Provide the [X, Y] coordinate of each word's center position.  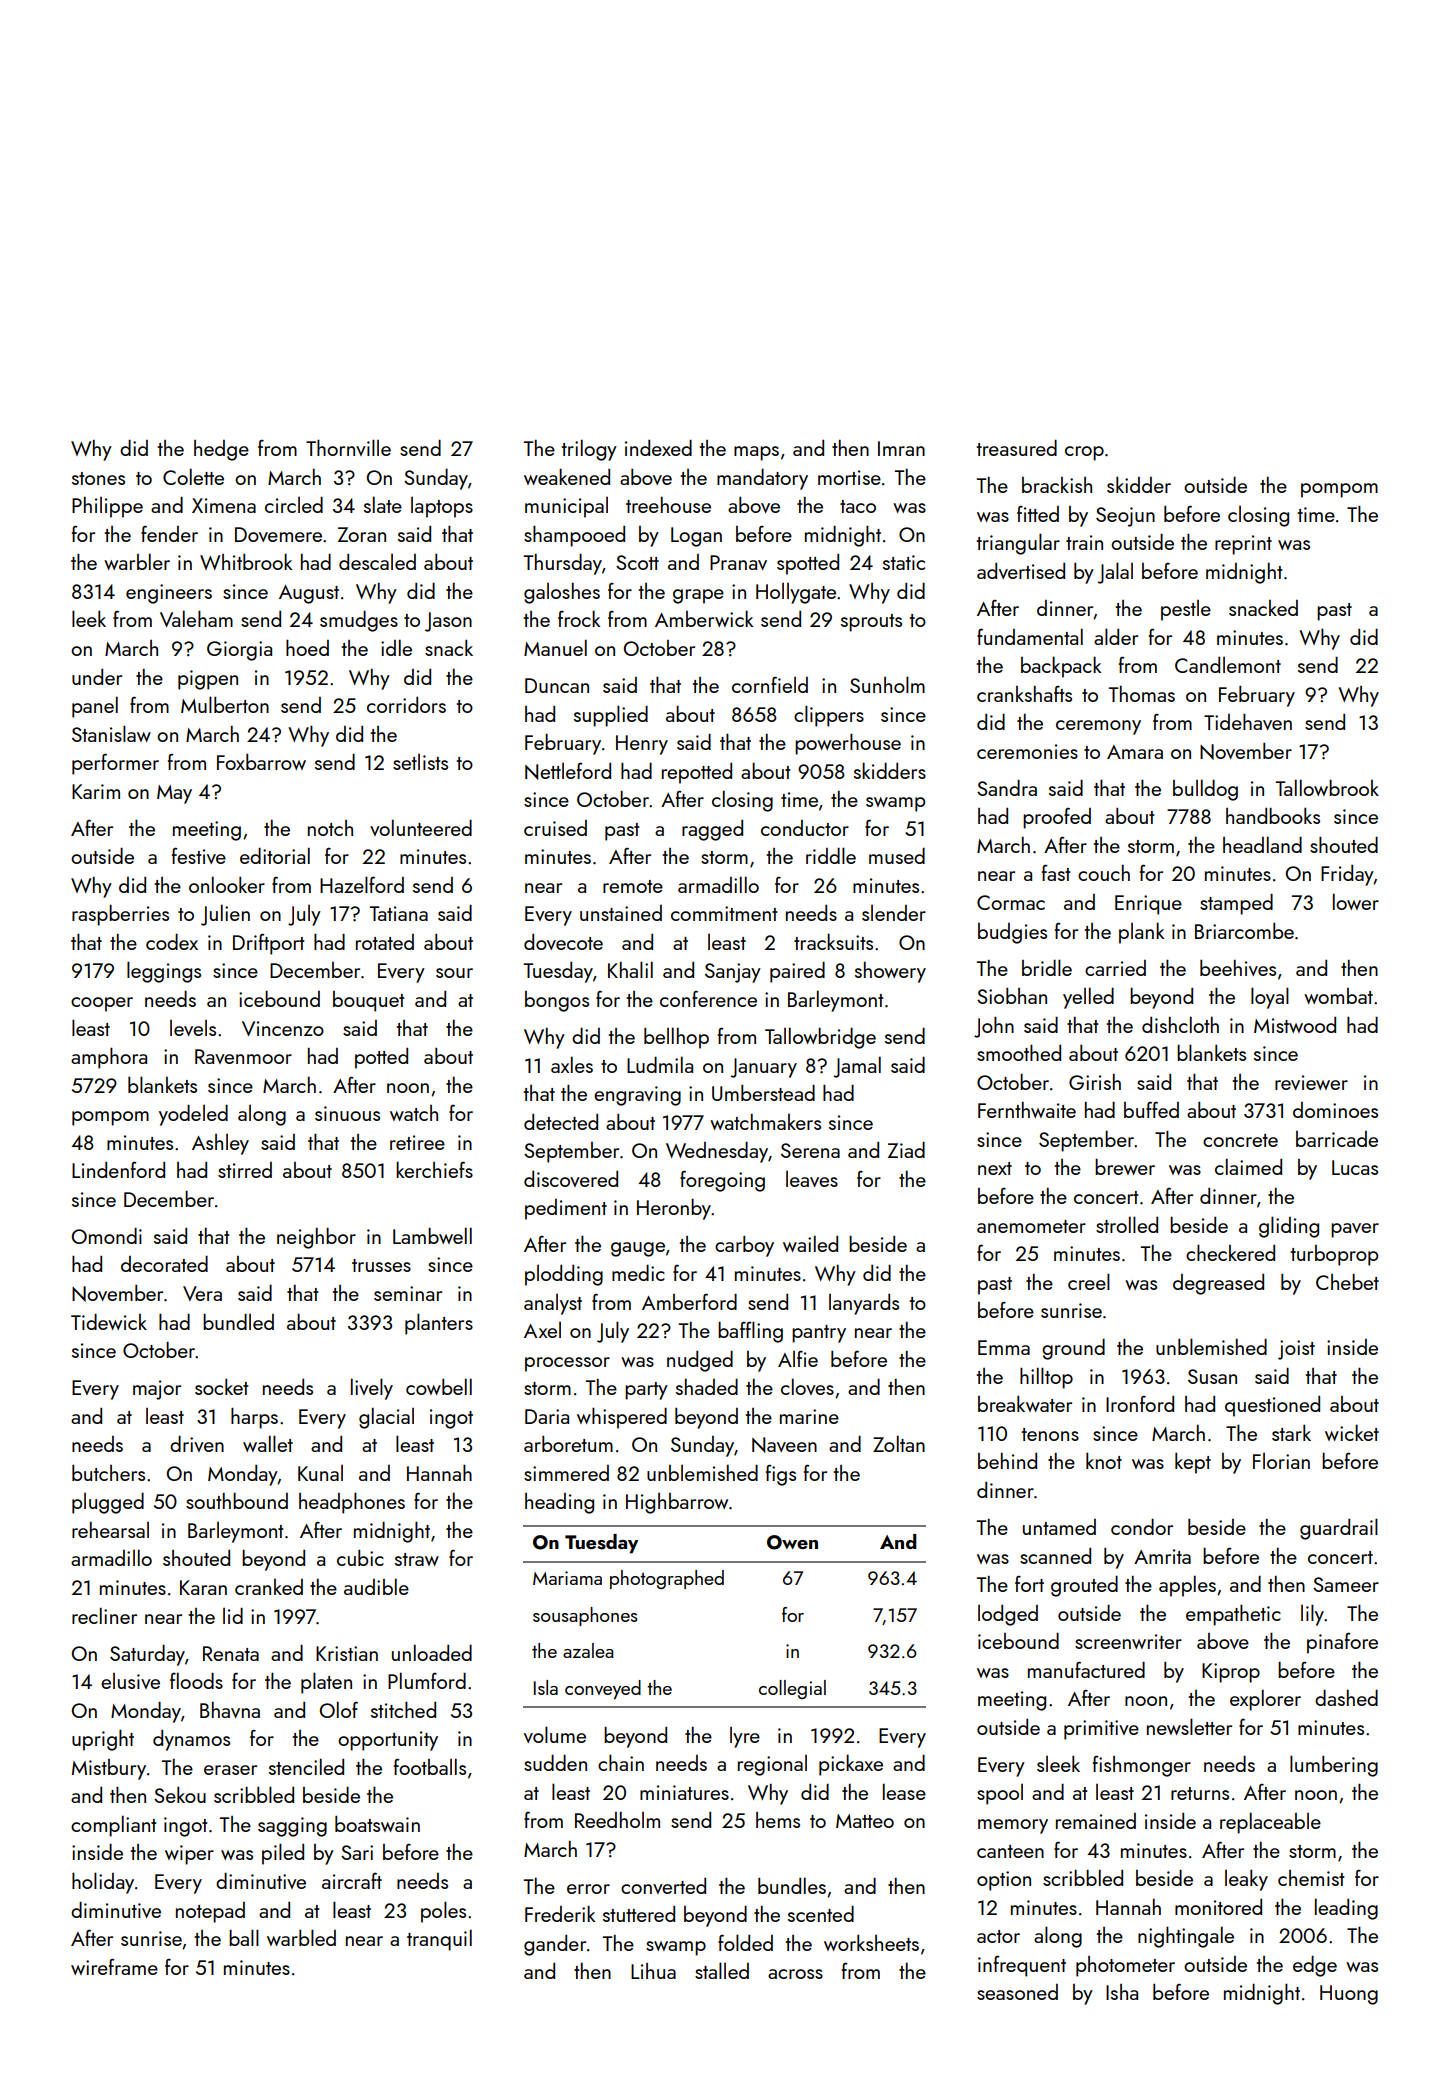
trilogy [589, 450]
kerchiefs [434, 1169]
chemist [1311, 1878]
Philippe [107, 507]
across [795, 1974]
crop [1084, 453]
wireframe [114, 1966]
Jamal [857, 1067]
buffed [1151, 1109]
